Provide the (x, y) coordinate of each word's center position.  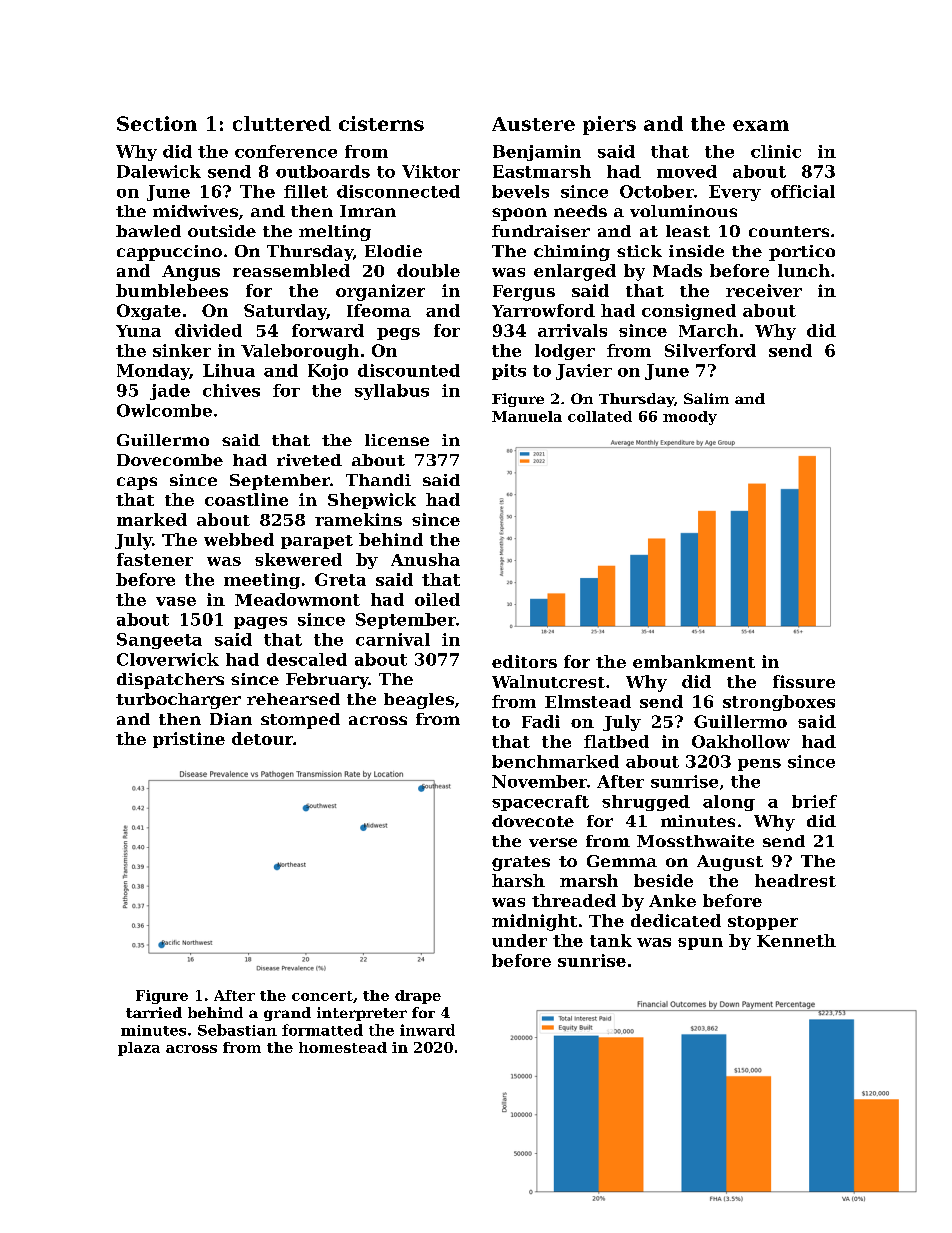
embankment (694, 661)
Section (157, 123)
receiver (764, 290)
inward (427, 1030)
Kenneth (796, 940)
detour (262, 738)
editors (524, 661)
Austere (533, 124)
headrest (795, 880)
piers (609, 125)
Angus (191, 273)
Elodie (393, 251)
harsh (518, 880)
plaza (139, 1049)
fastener (155, 559)
